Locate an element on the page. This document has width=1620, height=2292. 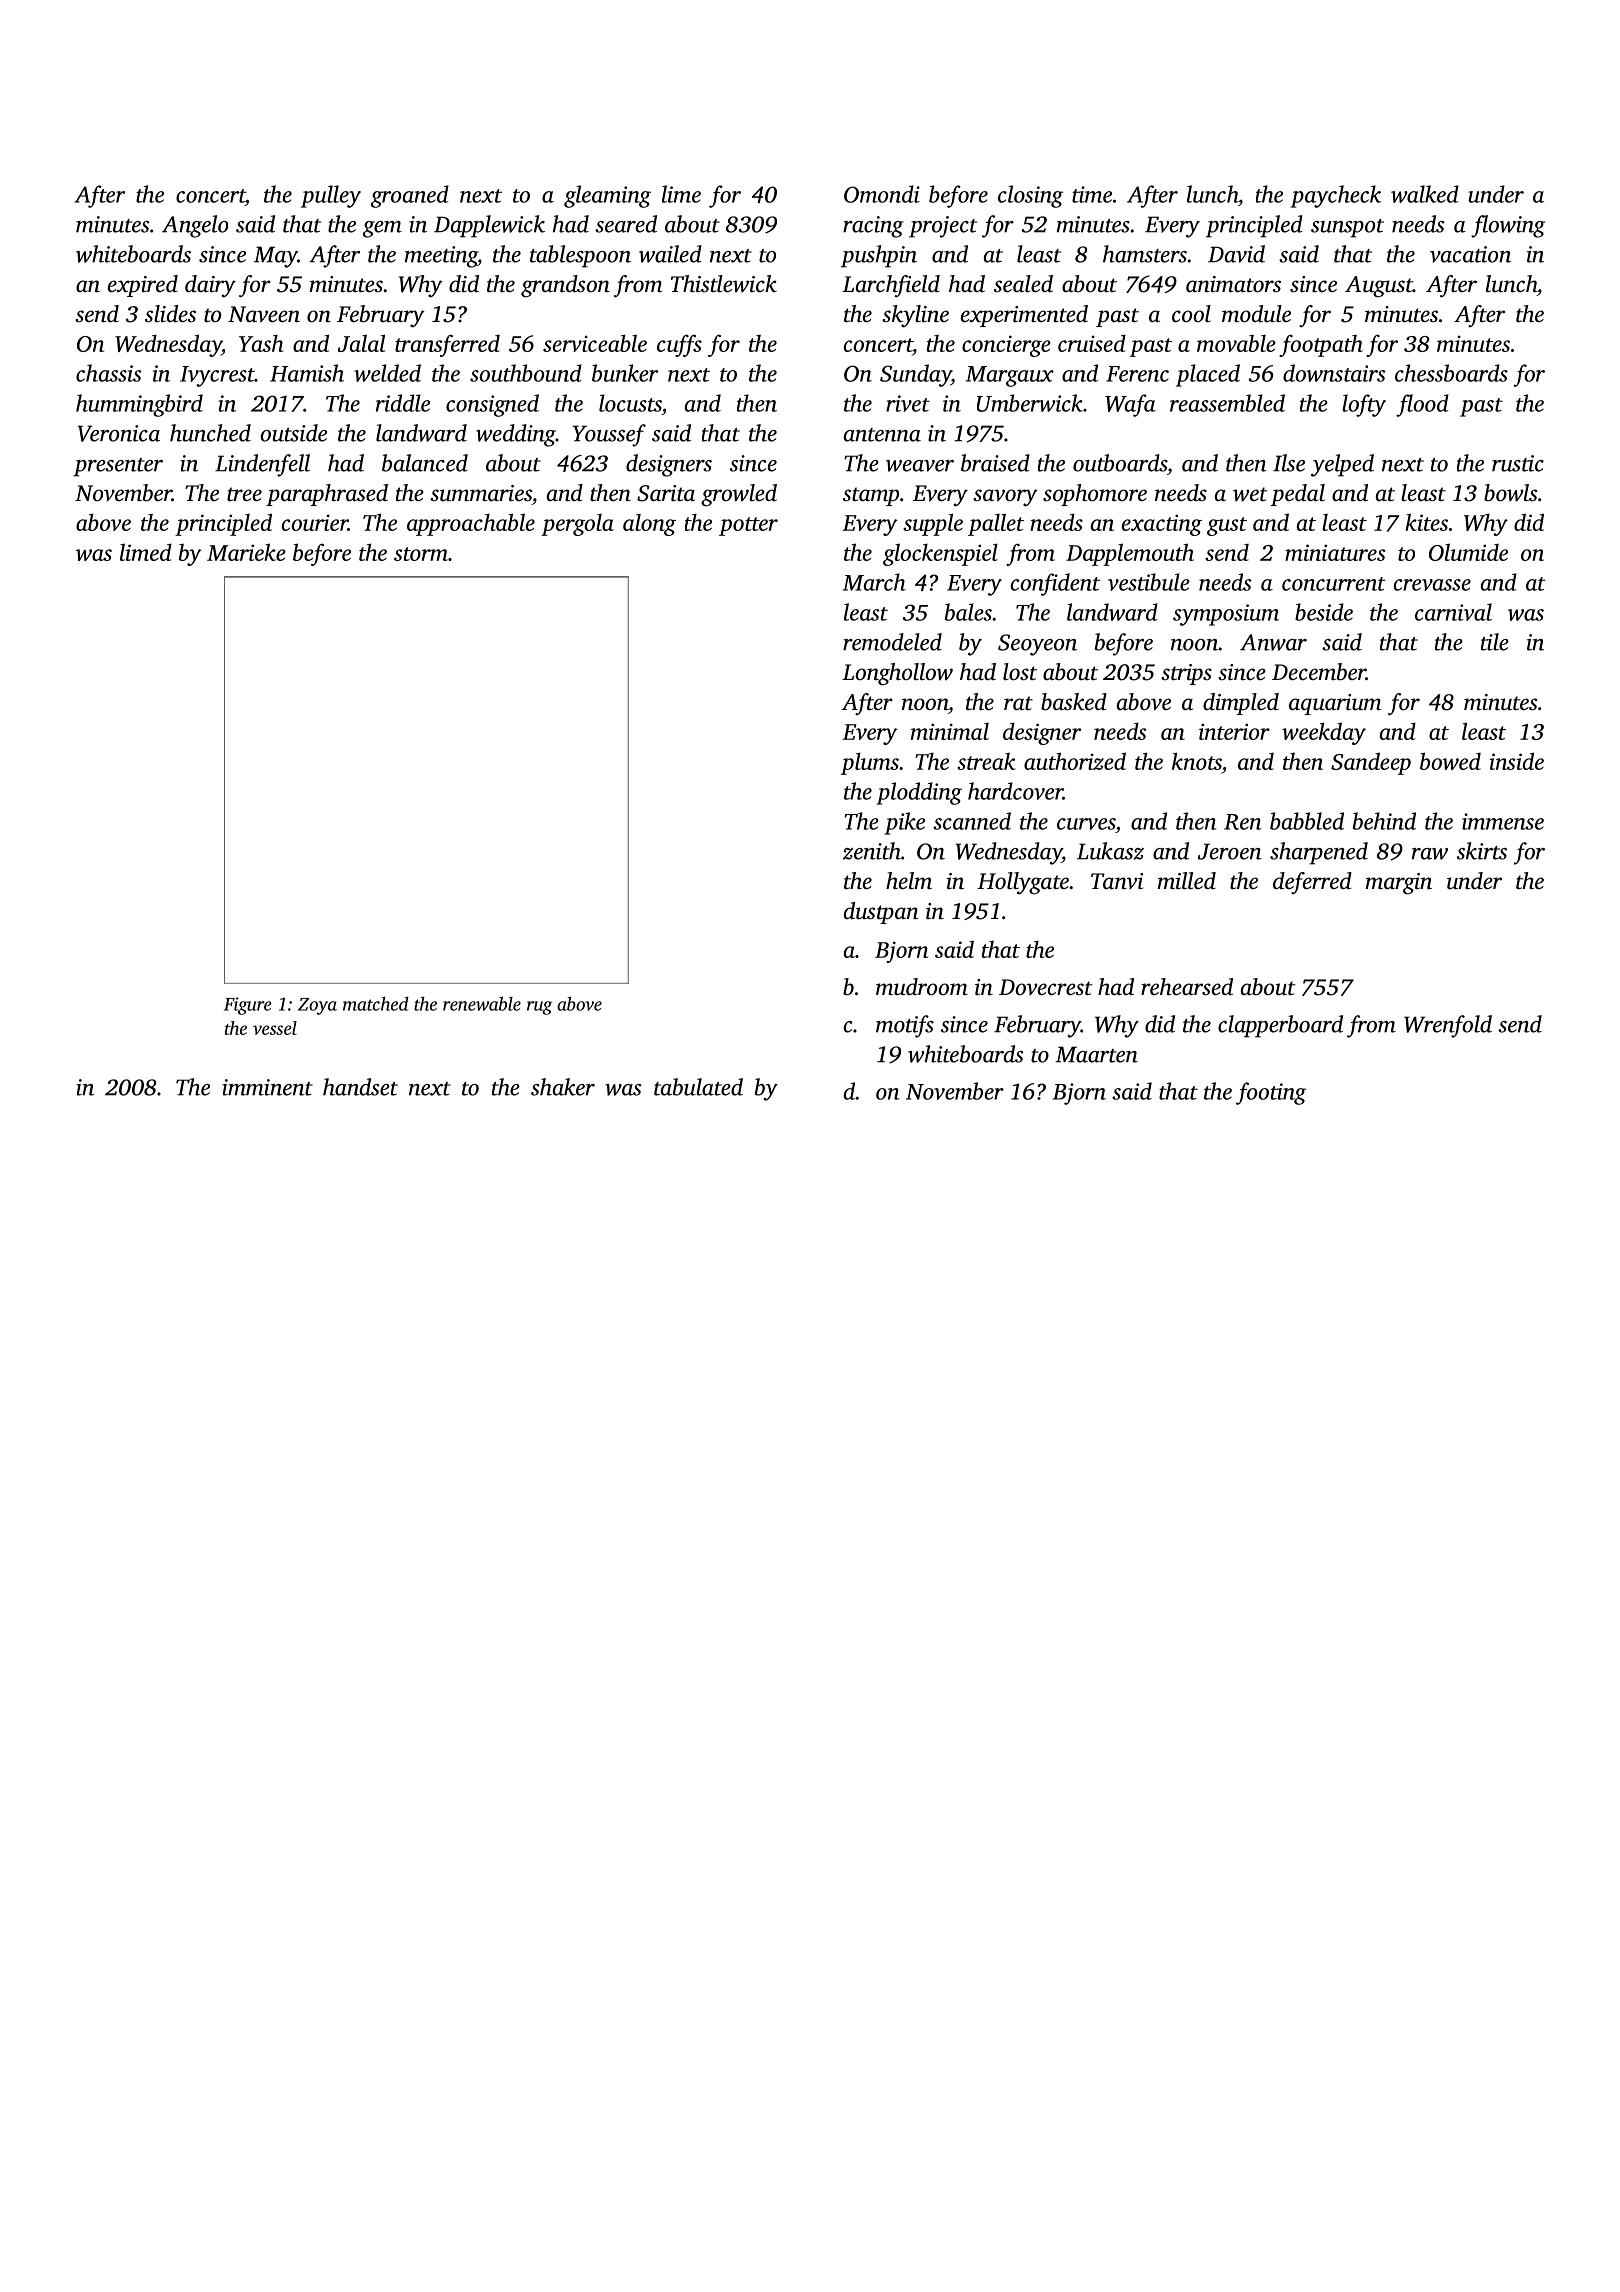
rug is located at coordinates (539, 1008).
